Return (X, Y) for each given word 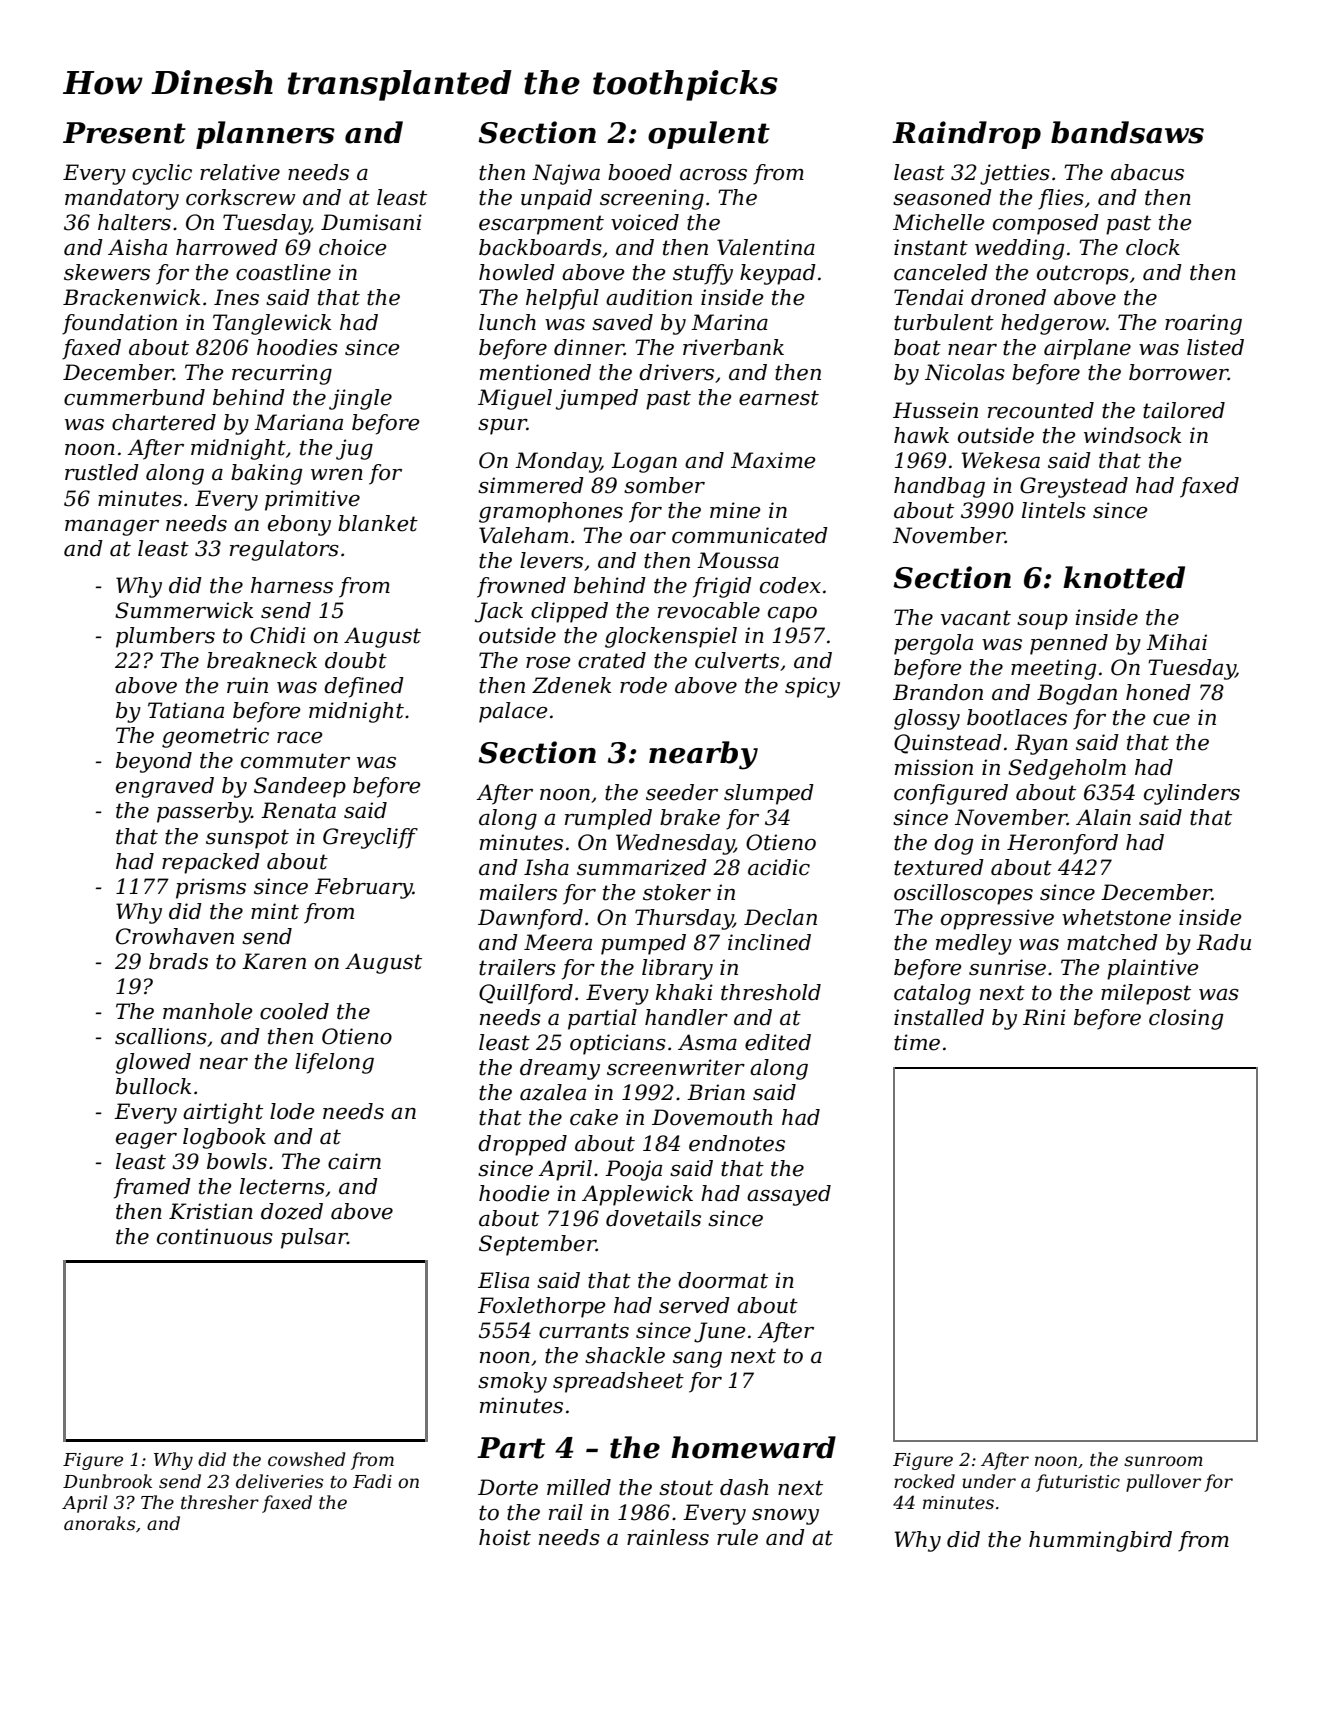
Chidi (278, 635)
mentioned (535, 372)
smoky (512, 1382)
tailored (1184, 410)
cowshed (307, 1459)
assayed (789, 1195)
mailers (518, 892)
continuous (215, 1236)
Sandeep (300, 787)
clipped (569, 612)
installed (939, 1017)
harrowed (227, 247)
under (989, 1481)
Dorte (508, 1487)
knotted (1124, 577)
